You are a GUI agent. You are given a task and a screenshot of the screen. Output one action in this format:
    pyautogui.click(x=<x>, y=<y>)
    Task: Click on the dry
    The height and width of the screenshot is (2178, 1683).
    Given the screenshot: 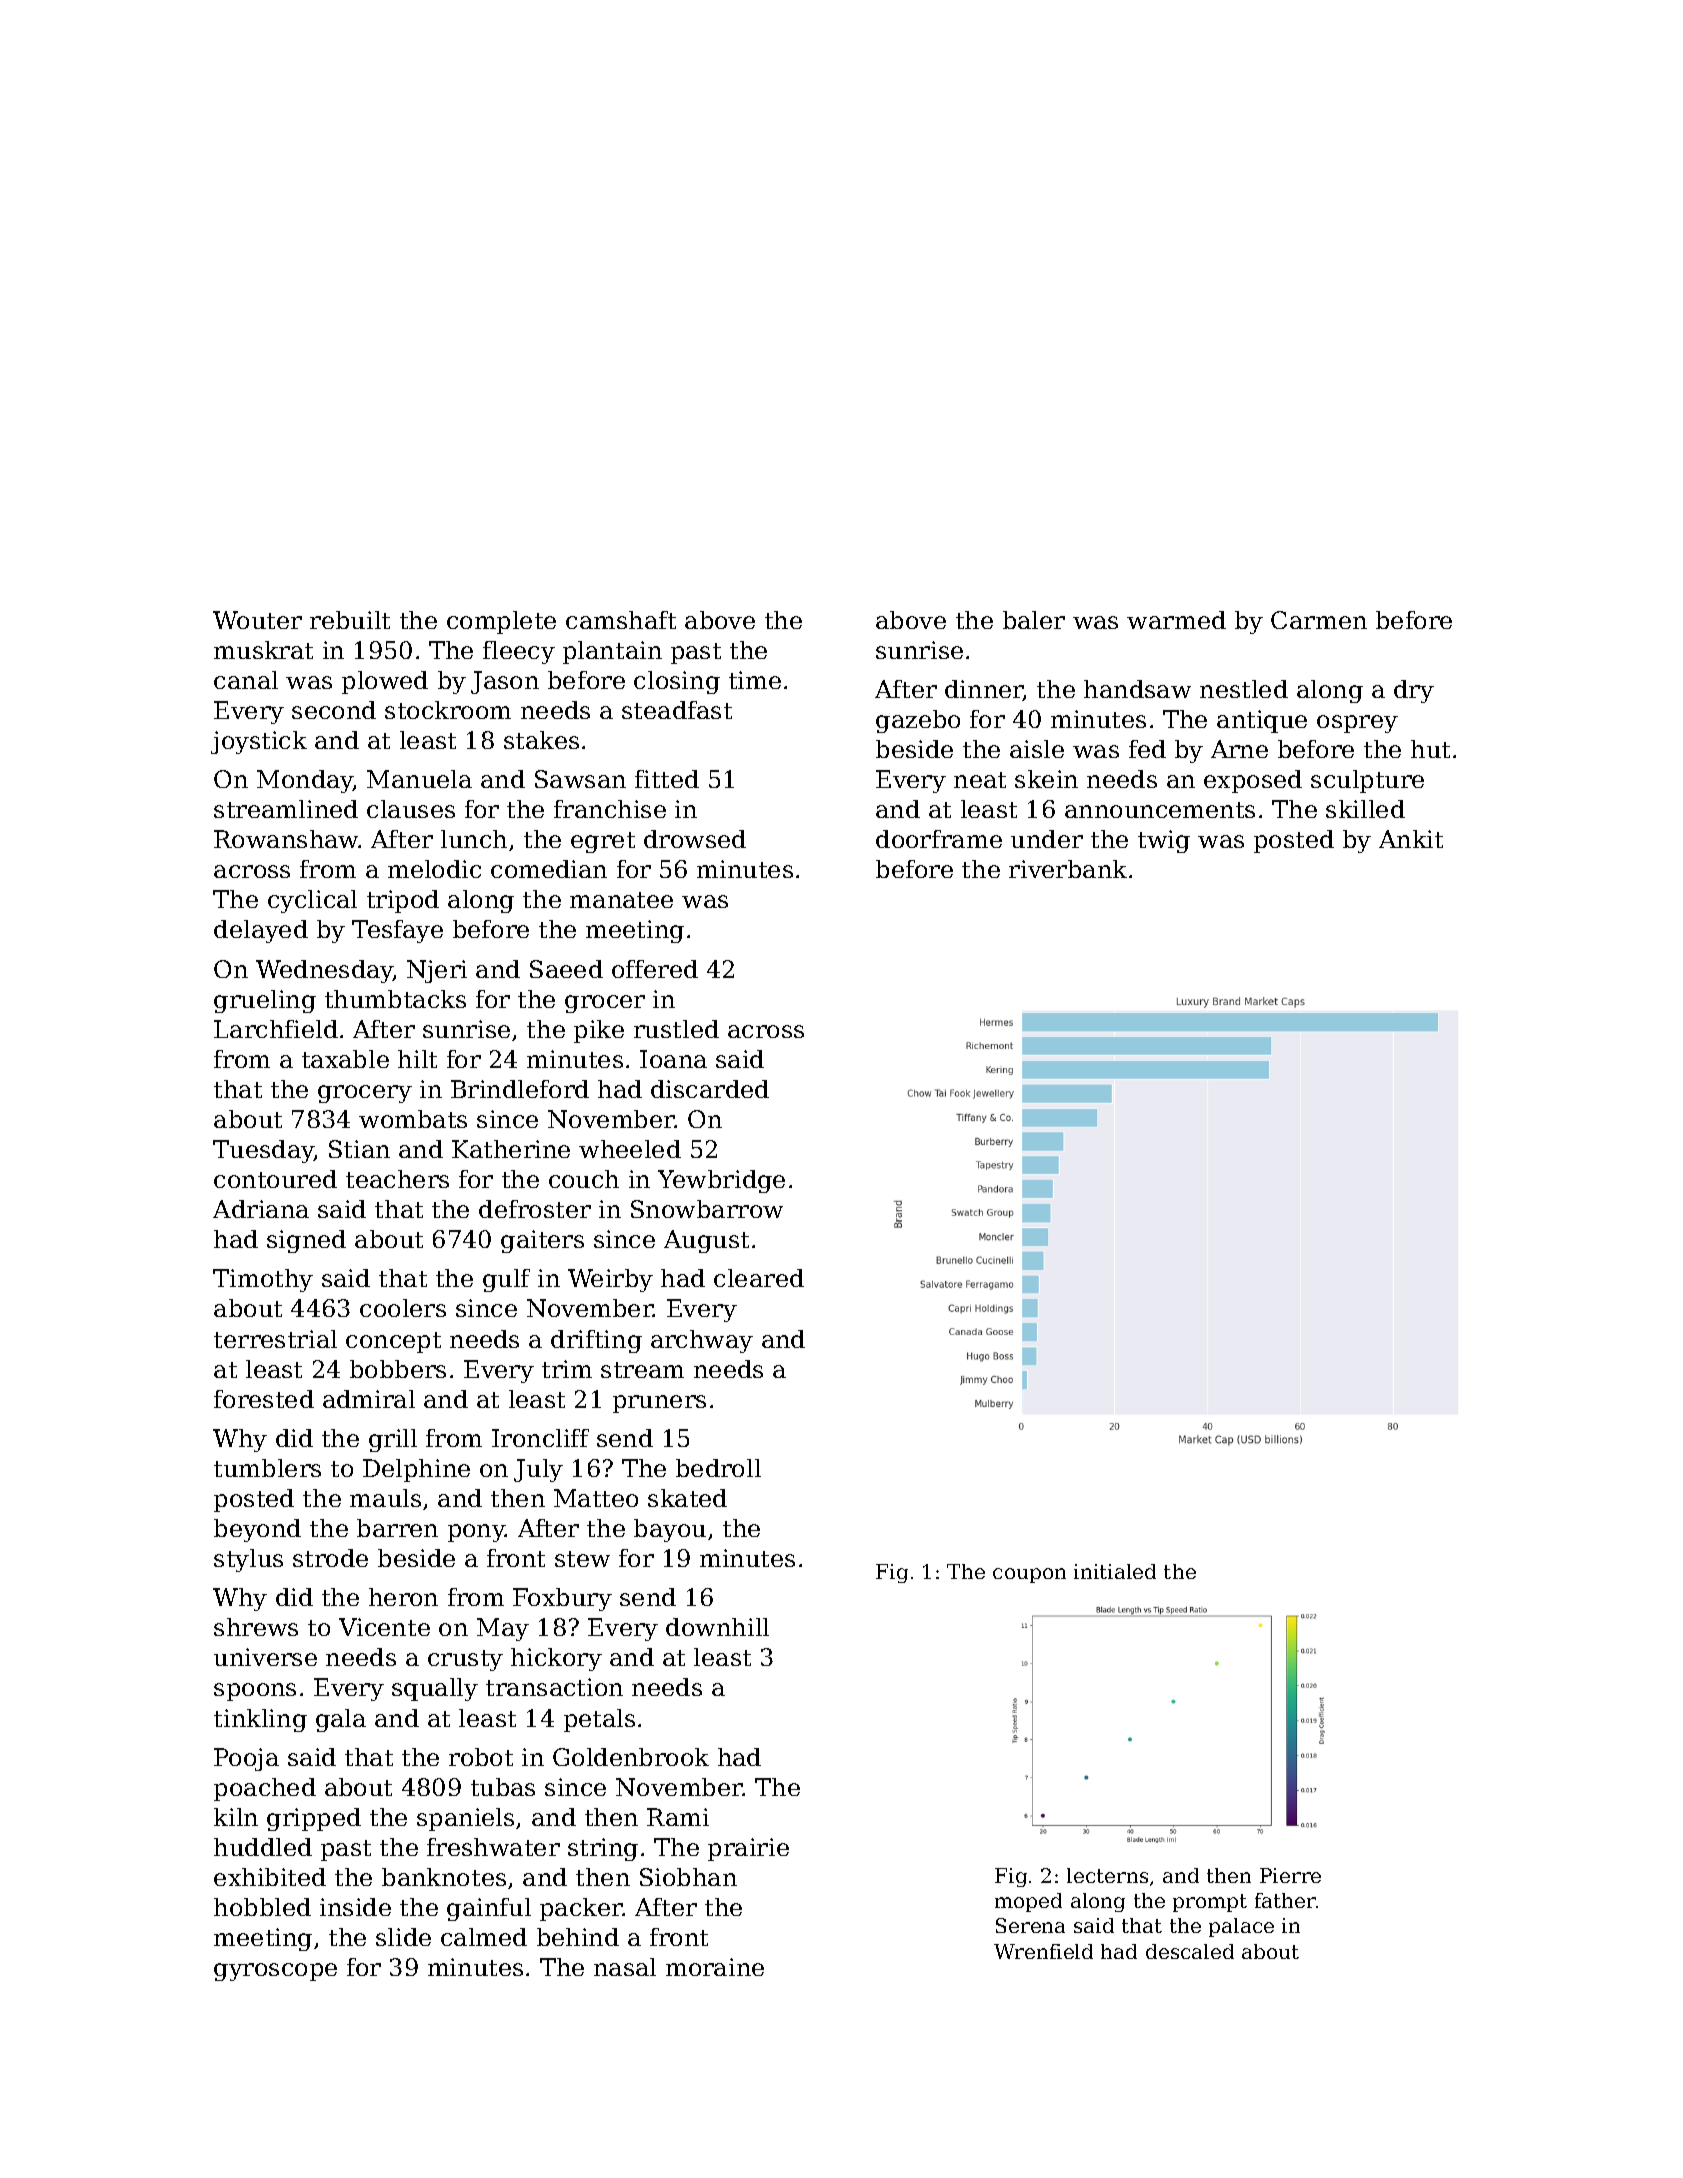 What is the action you would take?
    pyautogui.click(x=1414, y=691)
